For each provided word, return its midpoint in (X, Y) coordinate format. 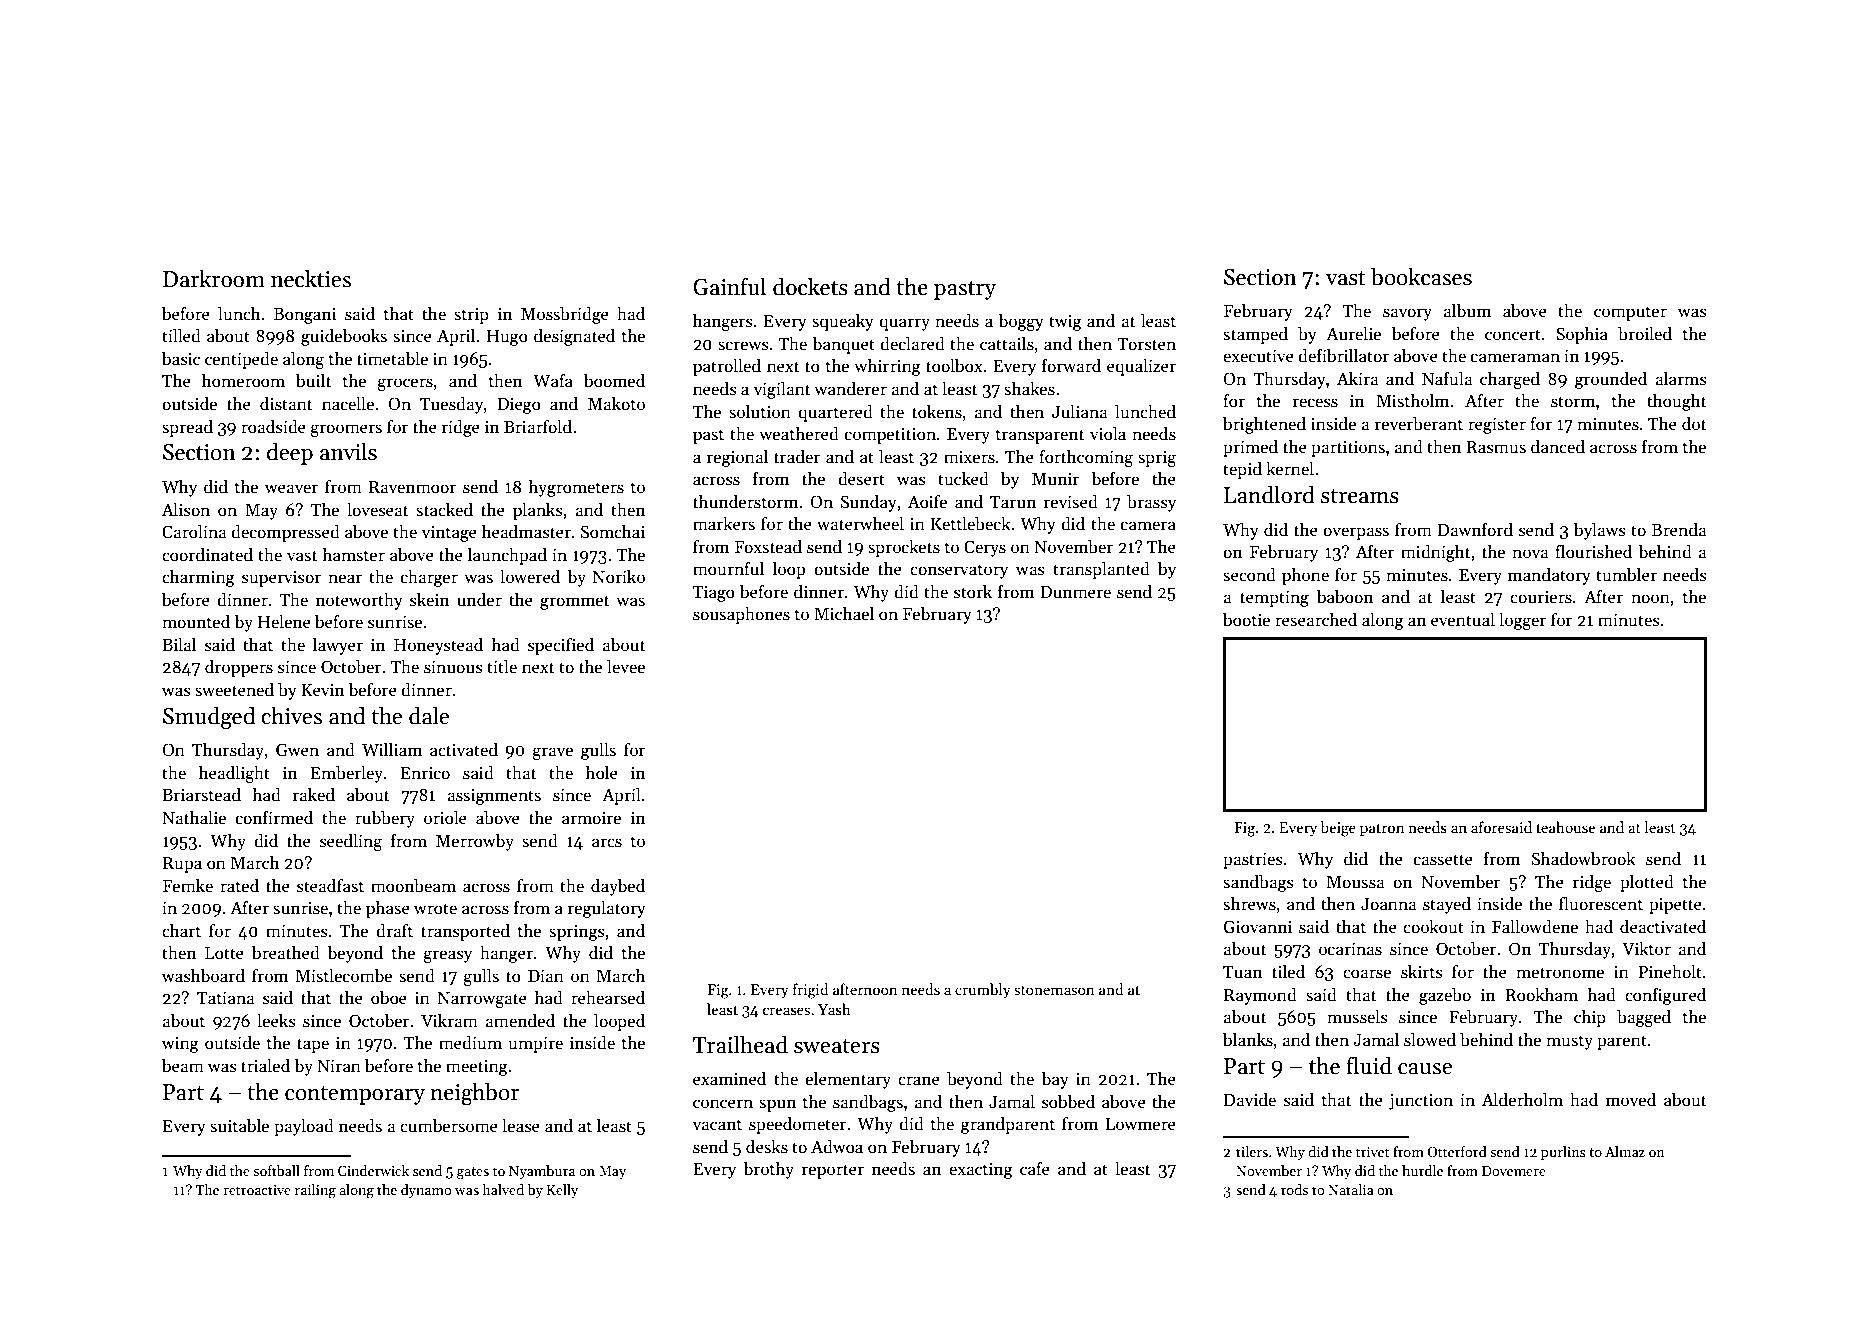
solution (760, 412)
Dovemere (1514, 1171)
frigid (811, 991)
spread (187, 428)
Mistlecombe (344, 976)
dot (1694, 423)
